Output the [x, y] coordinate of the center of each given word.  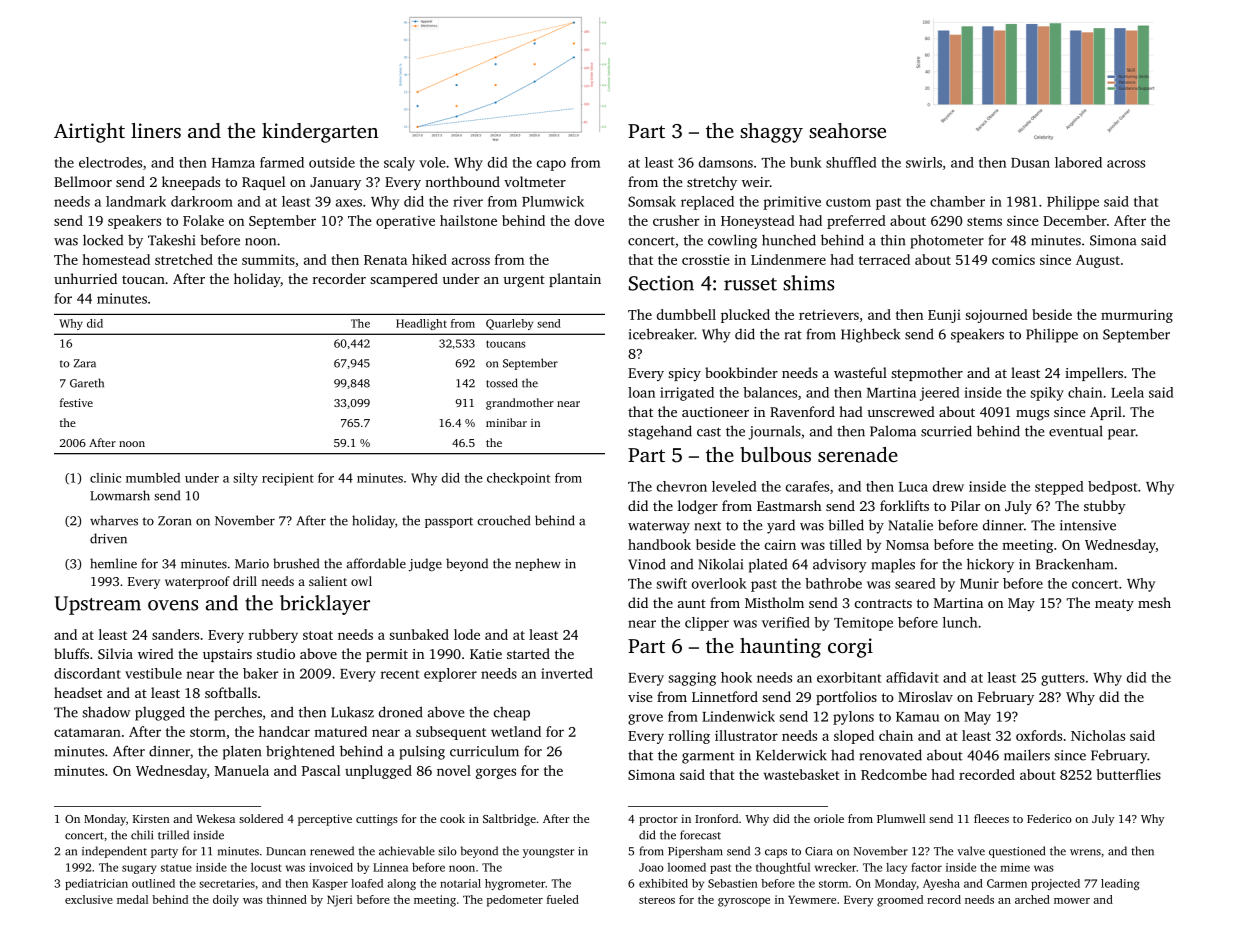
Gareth [87, 383]
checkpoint [518, 479]
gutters [1063, 680]
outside [332, 162]
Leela [1127, 392]
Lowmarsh [120, 495]
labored [1078, 162]
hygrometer [515, 884]
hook [736, 677]
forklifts [904, 505]
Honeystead [758, 222]
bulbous [775, 454]
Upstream [98, 605]
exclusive [89, 899]
